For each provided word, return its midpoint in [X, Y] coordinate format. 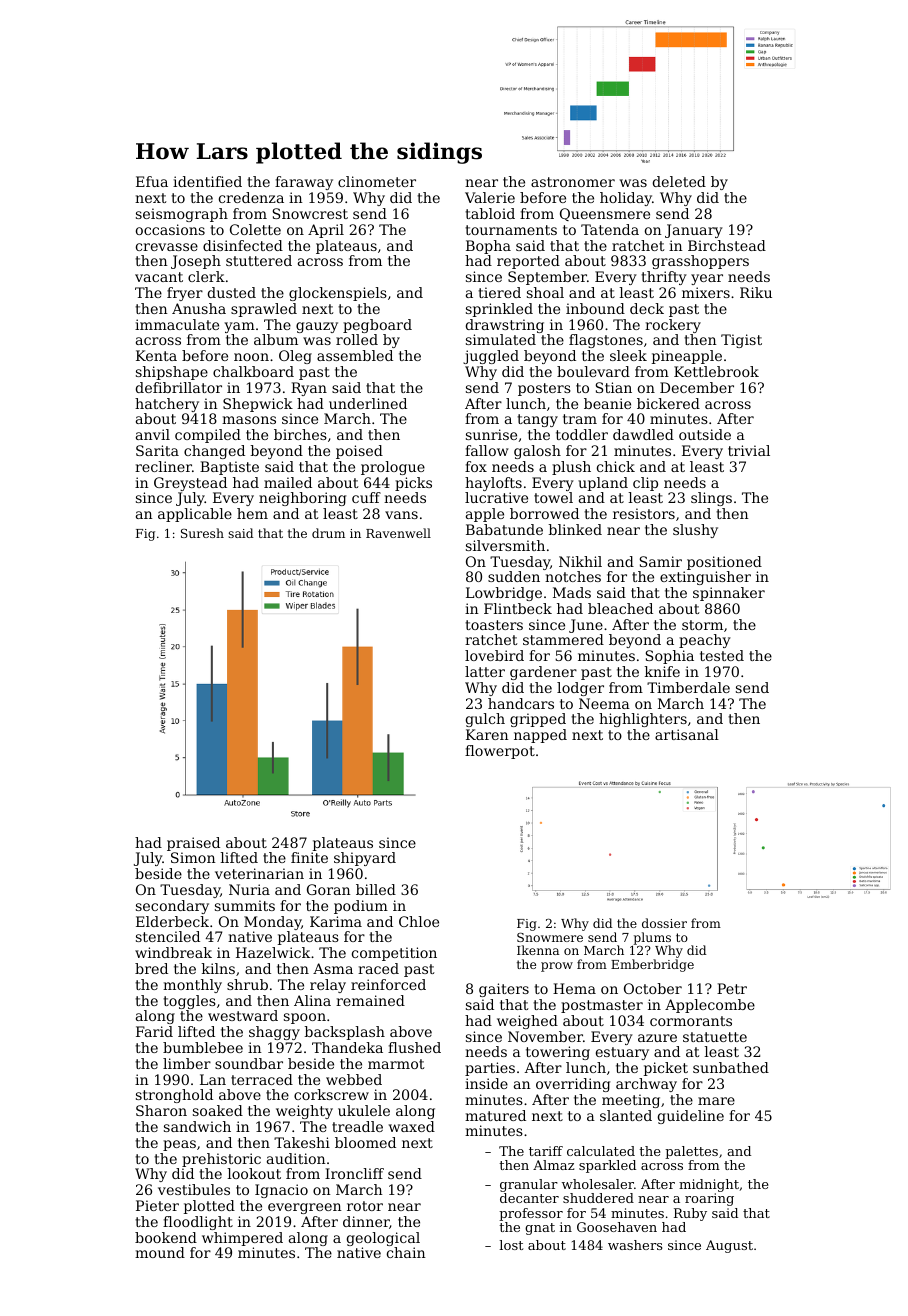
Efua [152, 181]
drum [328, 533]
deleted [679, 181]
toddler [582, 434]
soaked [218, 1110]
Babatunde [504, 529]
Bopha [488, 247]
